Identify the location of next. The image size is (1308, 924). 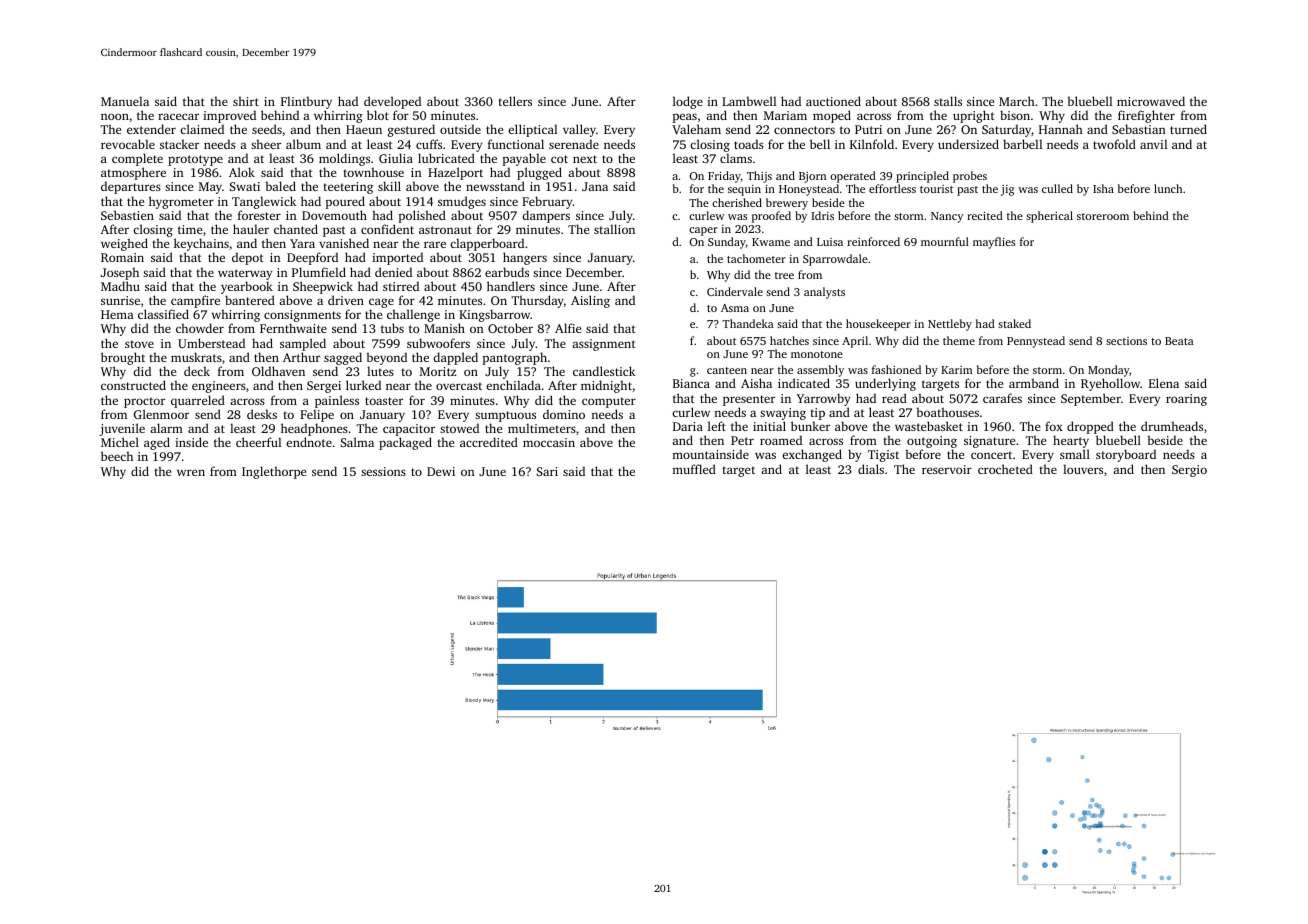
(585, 159).
